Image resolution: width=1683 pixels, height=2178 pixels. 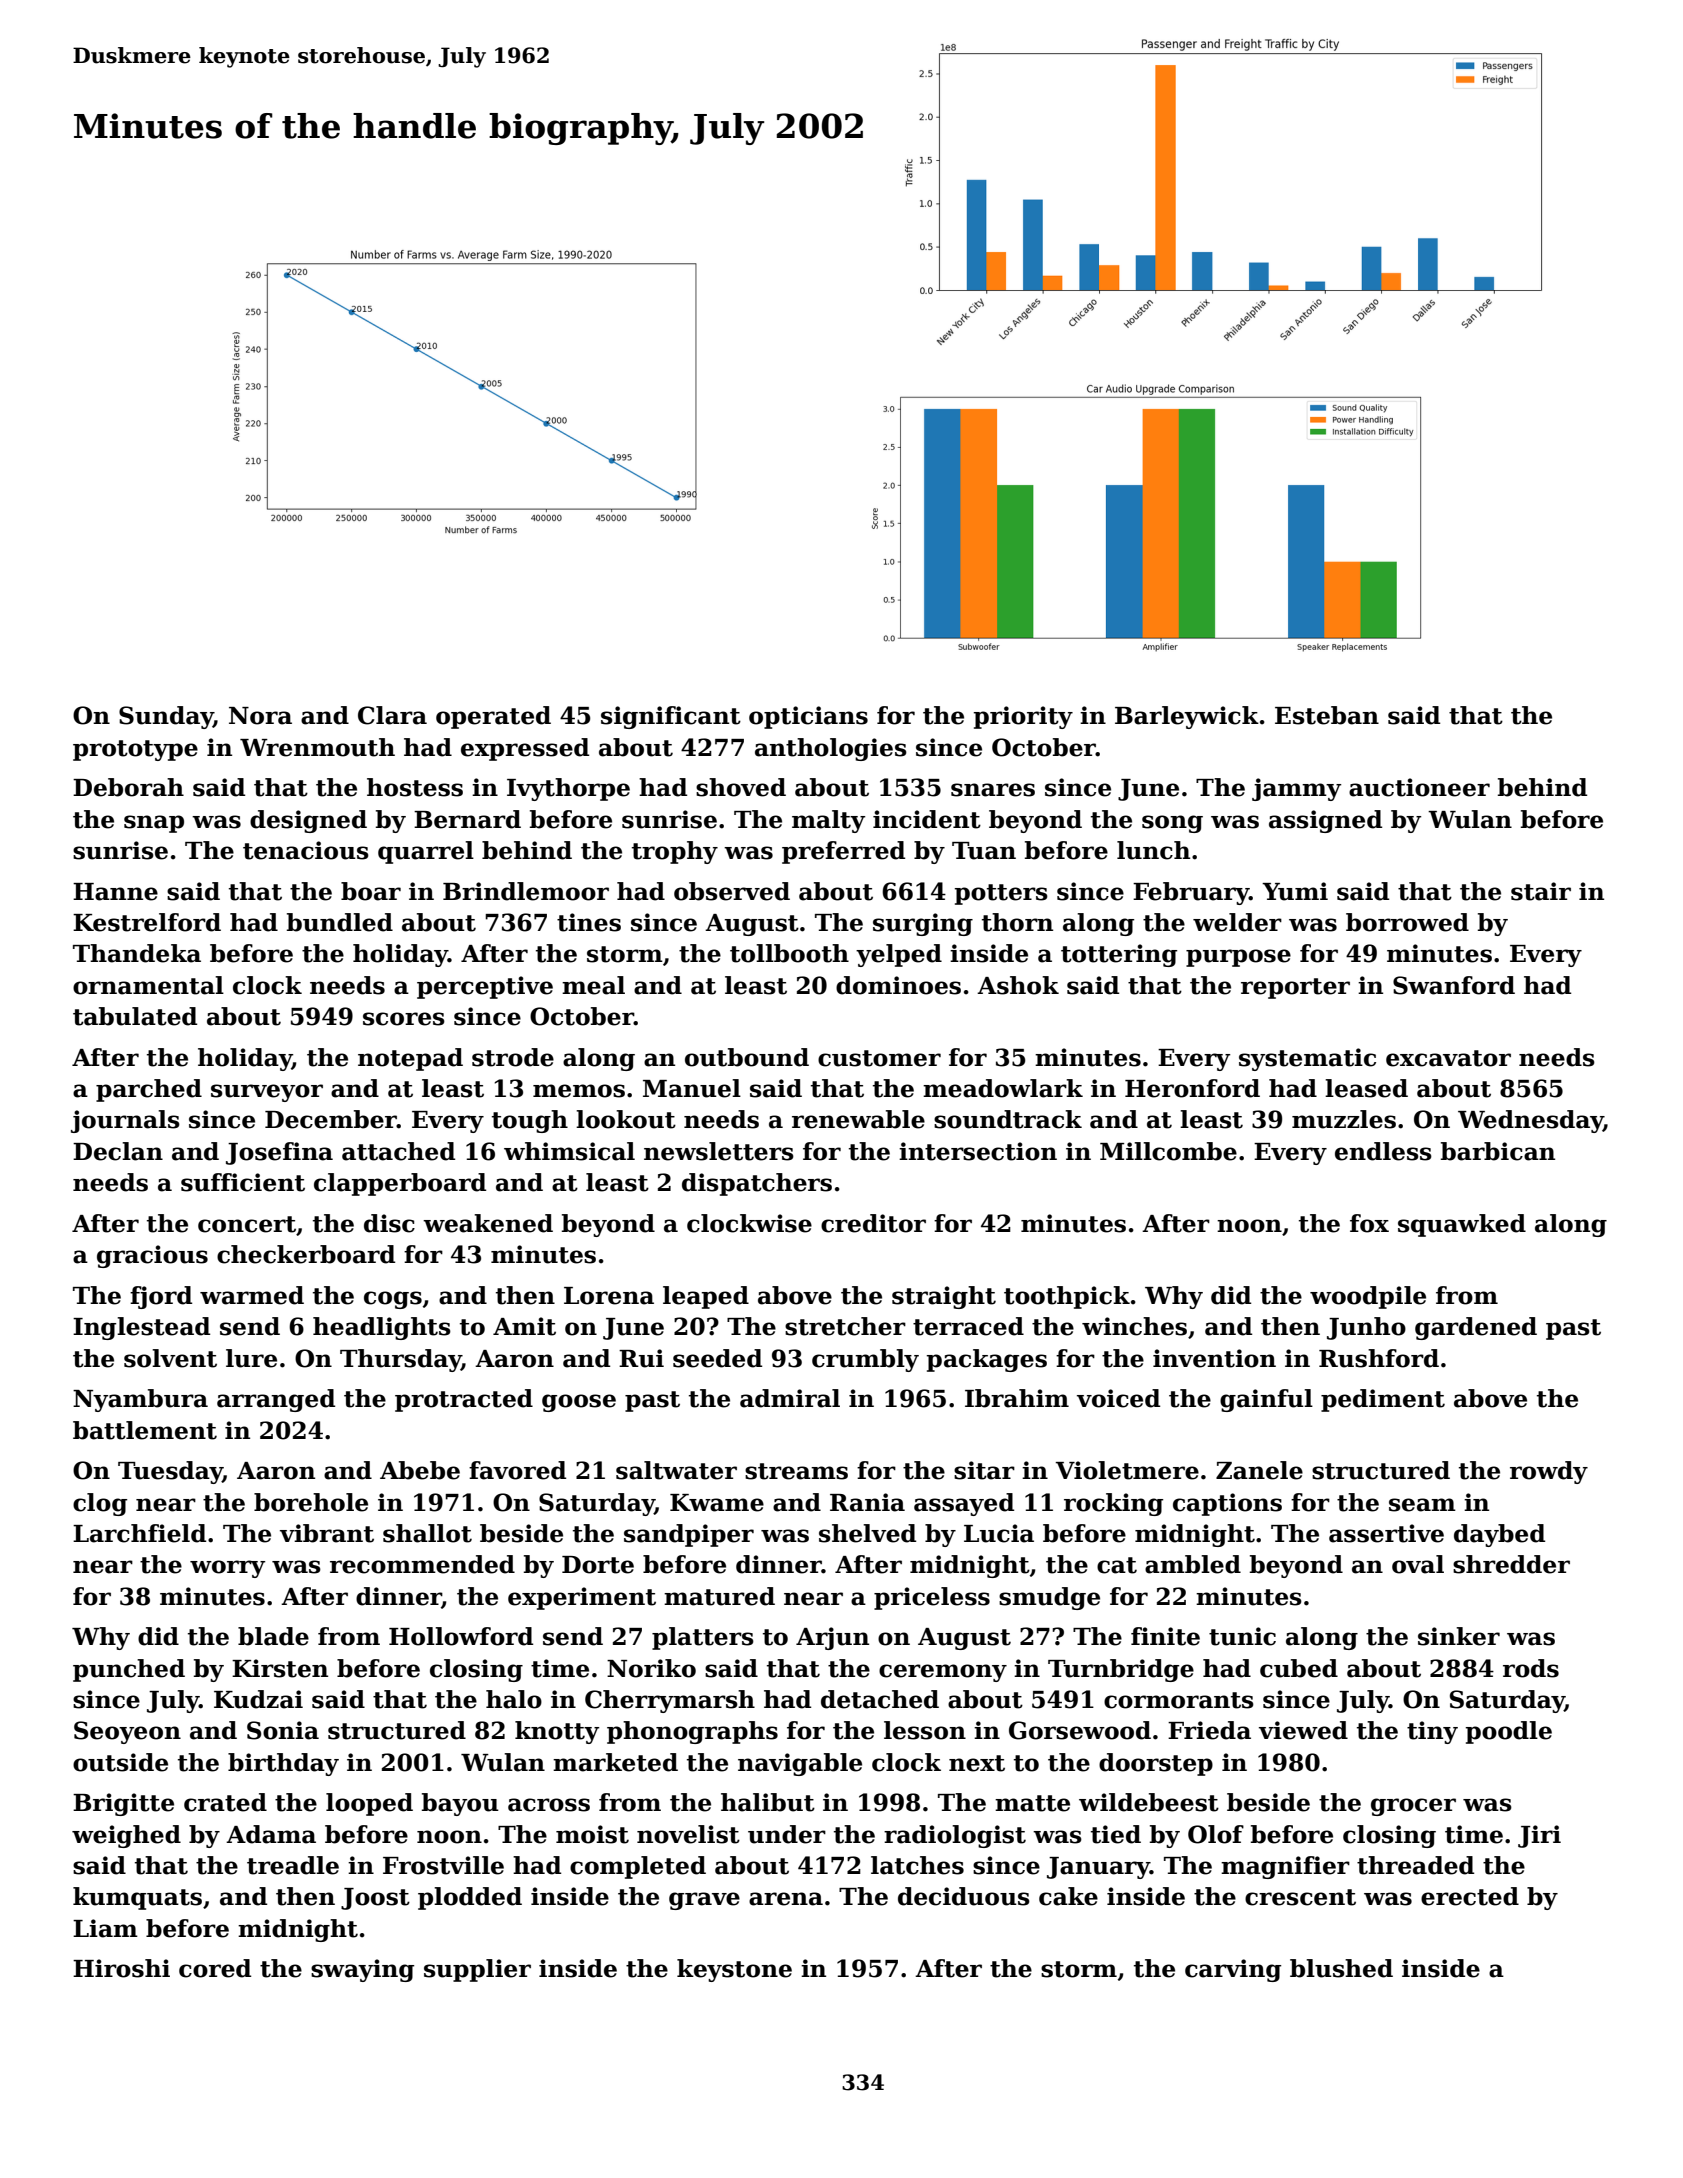 I want to click on trophy, so click(x=675, y=852).
